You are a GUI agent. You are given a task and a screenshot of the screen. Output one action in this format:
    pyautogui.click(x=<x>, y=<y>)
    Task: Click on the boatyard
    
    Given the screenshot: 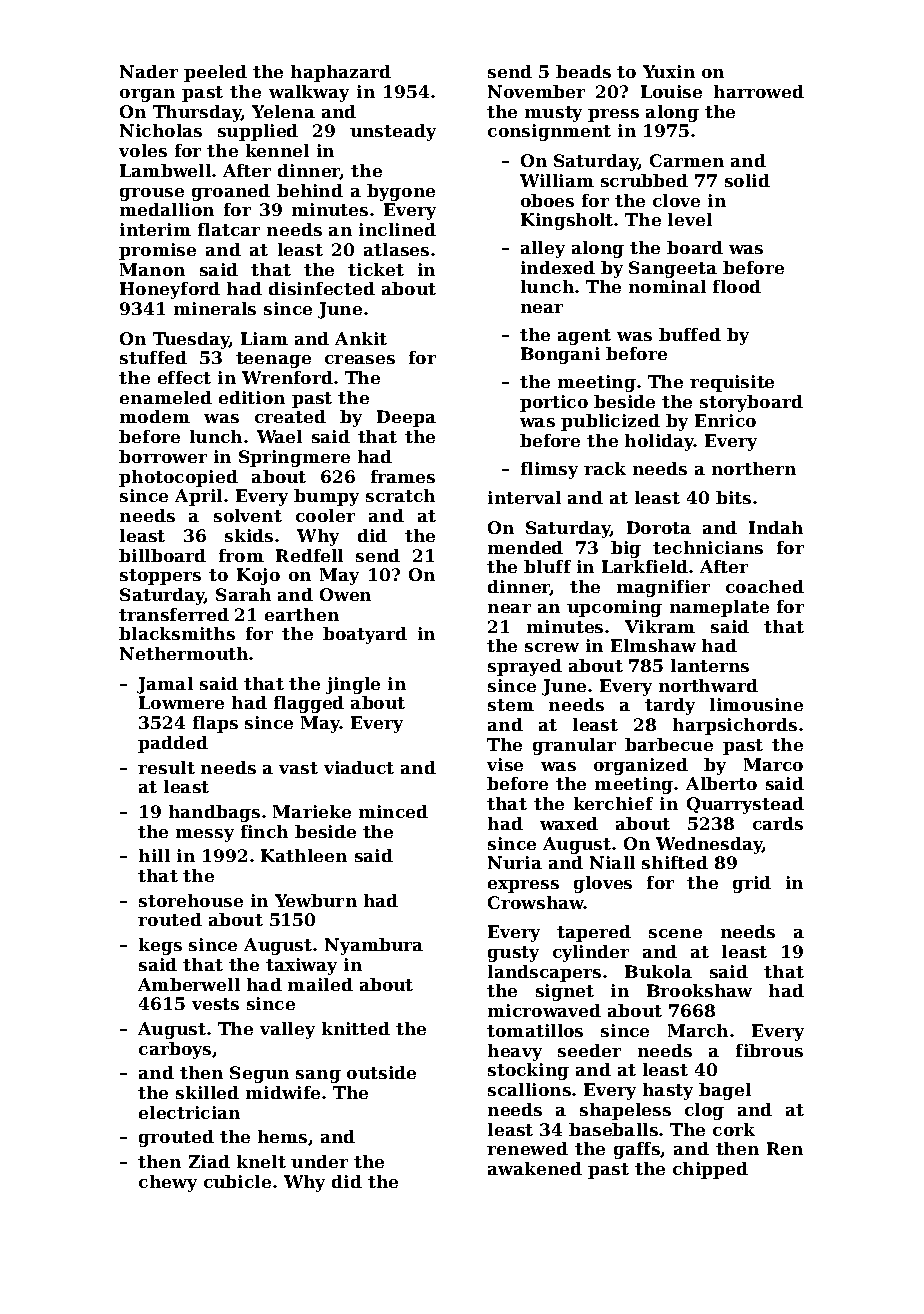 What is the action you would take?
    pyautogui.click(x=365, y=635)
